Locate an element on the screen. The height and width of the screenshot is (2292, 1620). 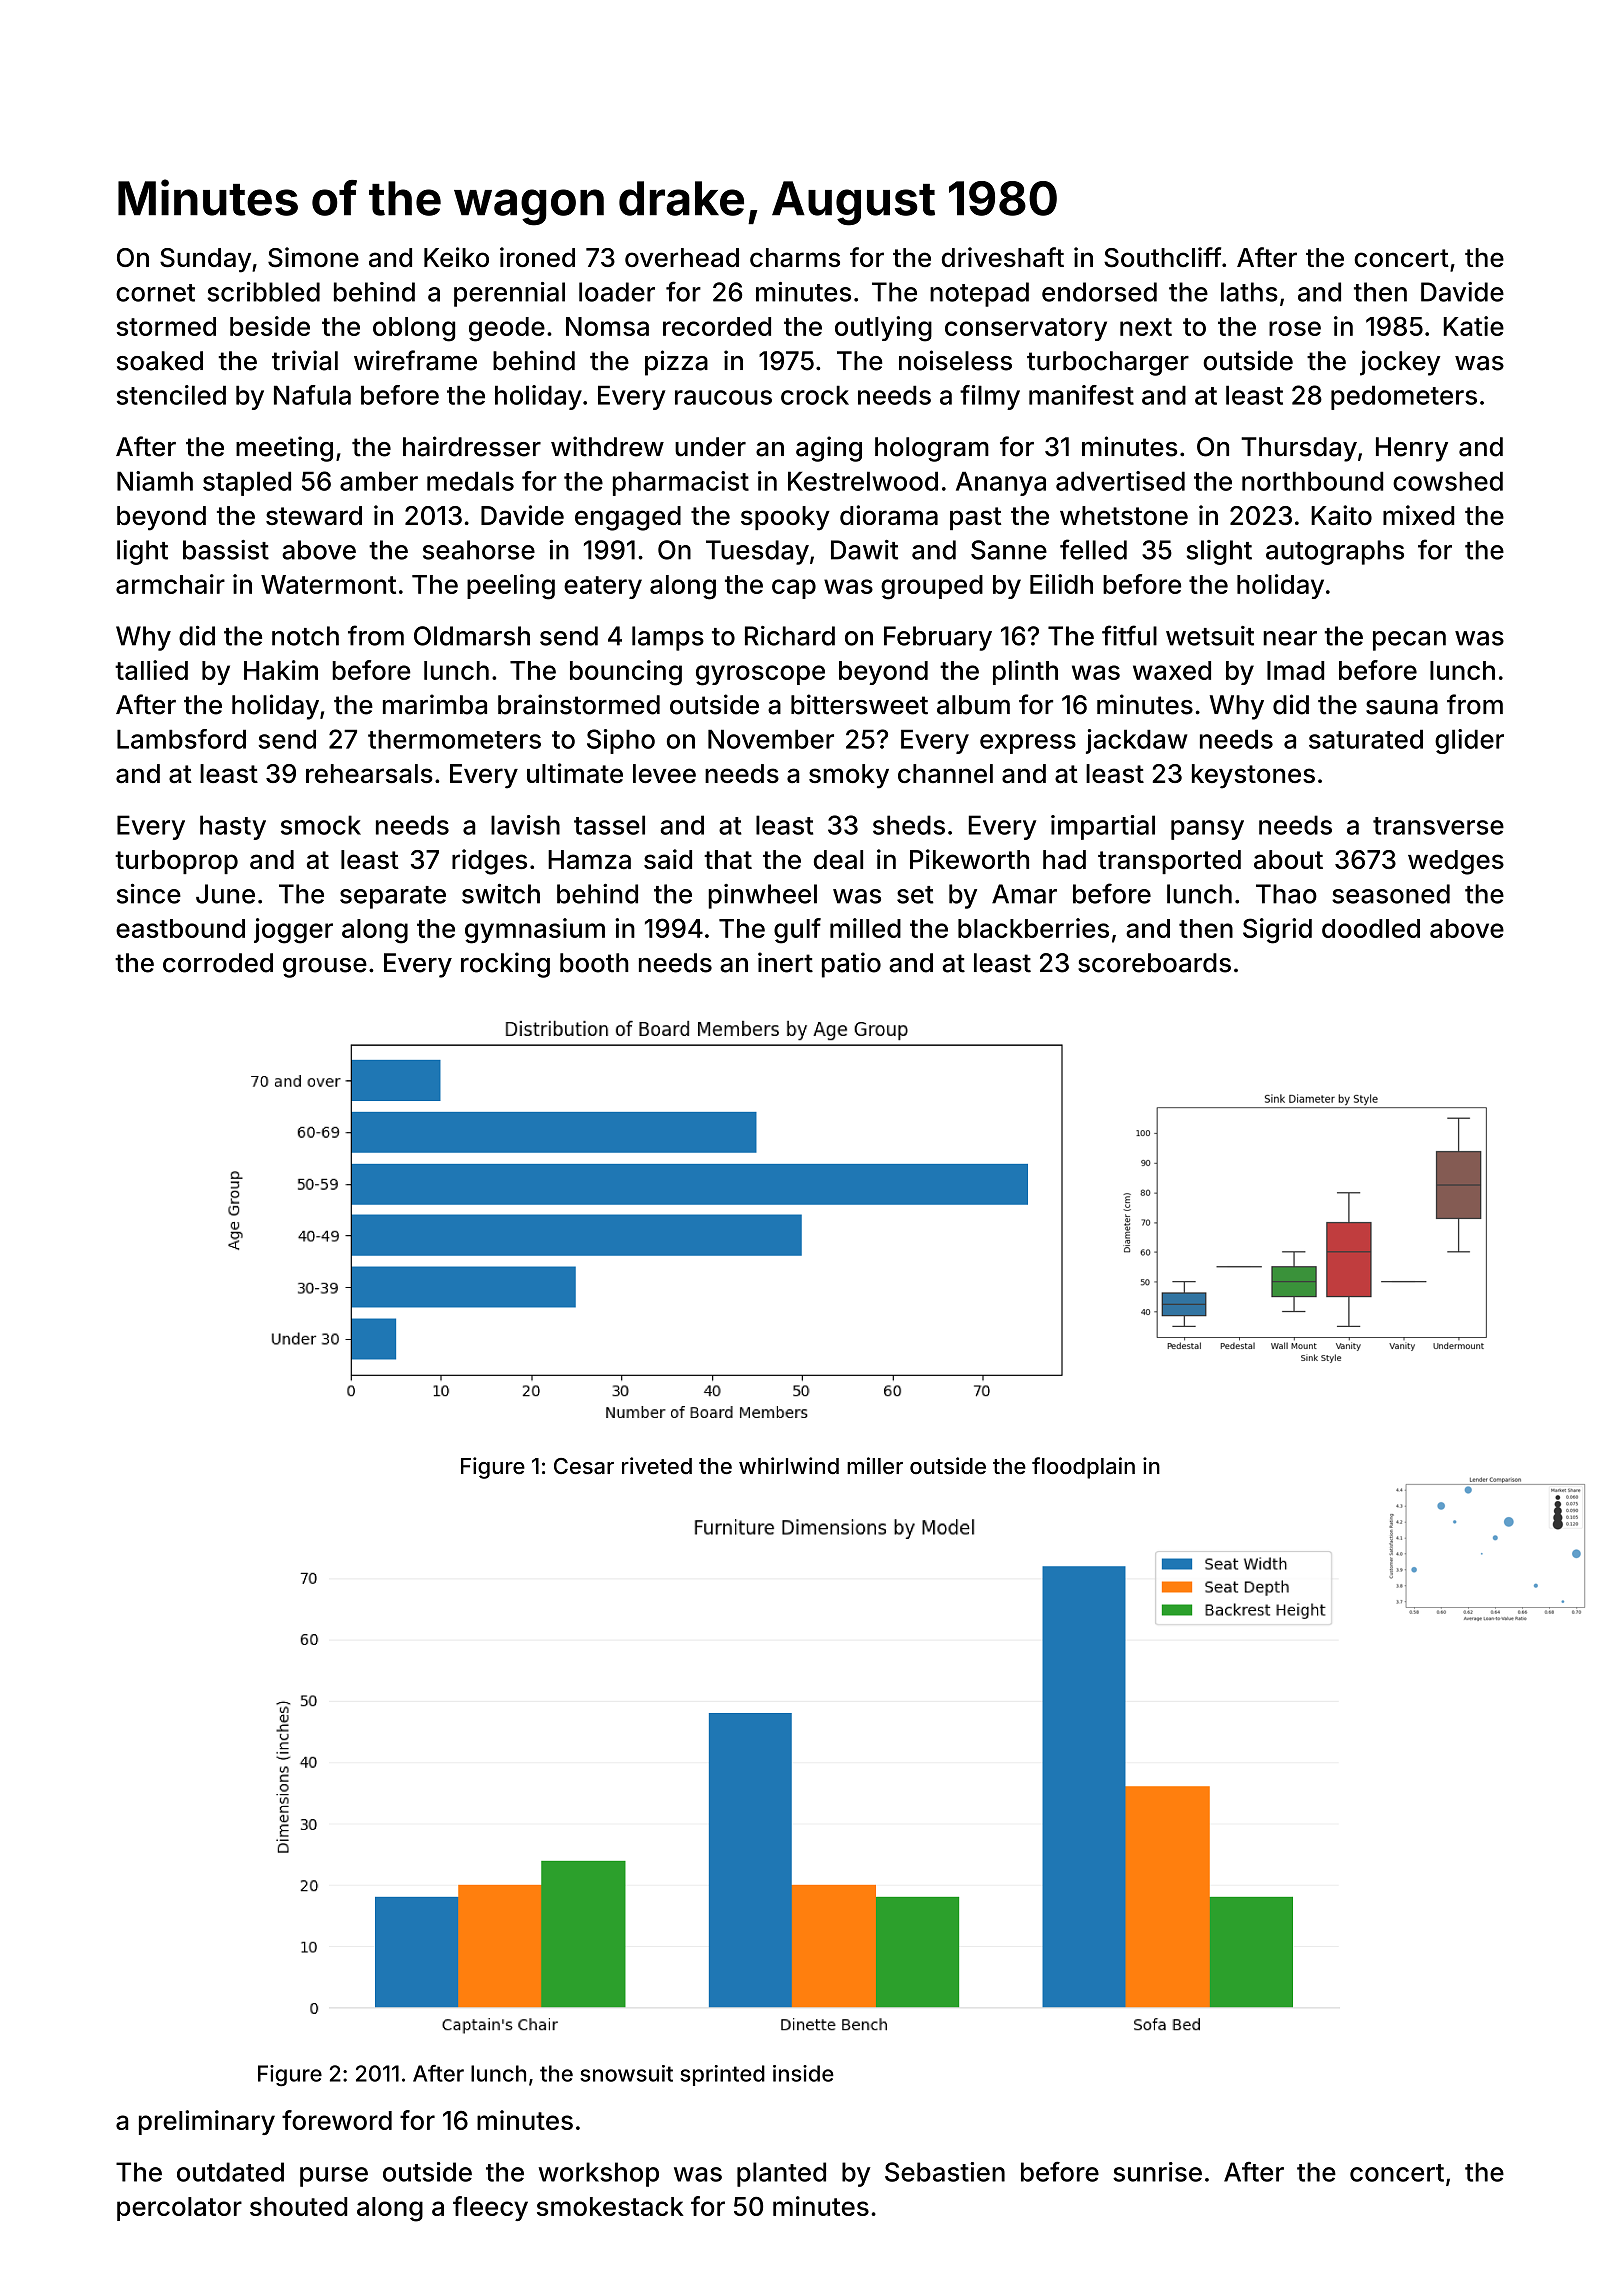
glider is located at coordinates (1469, 741).
